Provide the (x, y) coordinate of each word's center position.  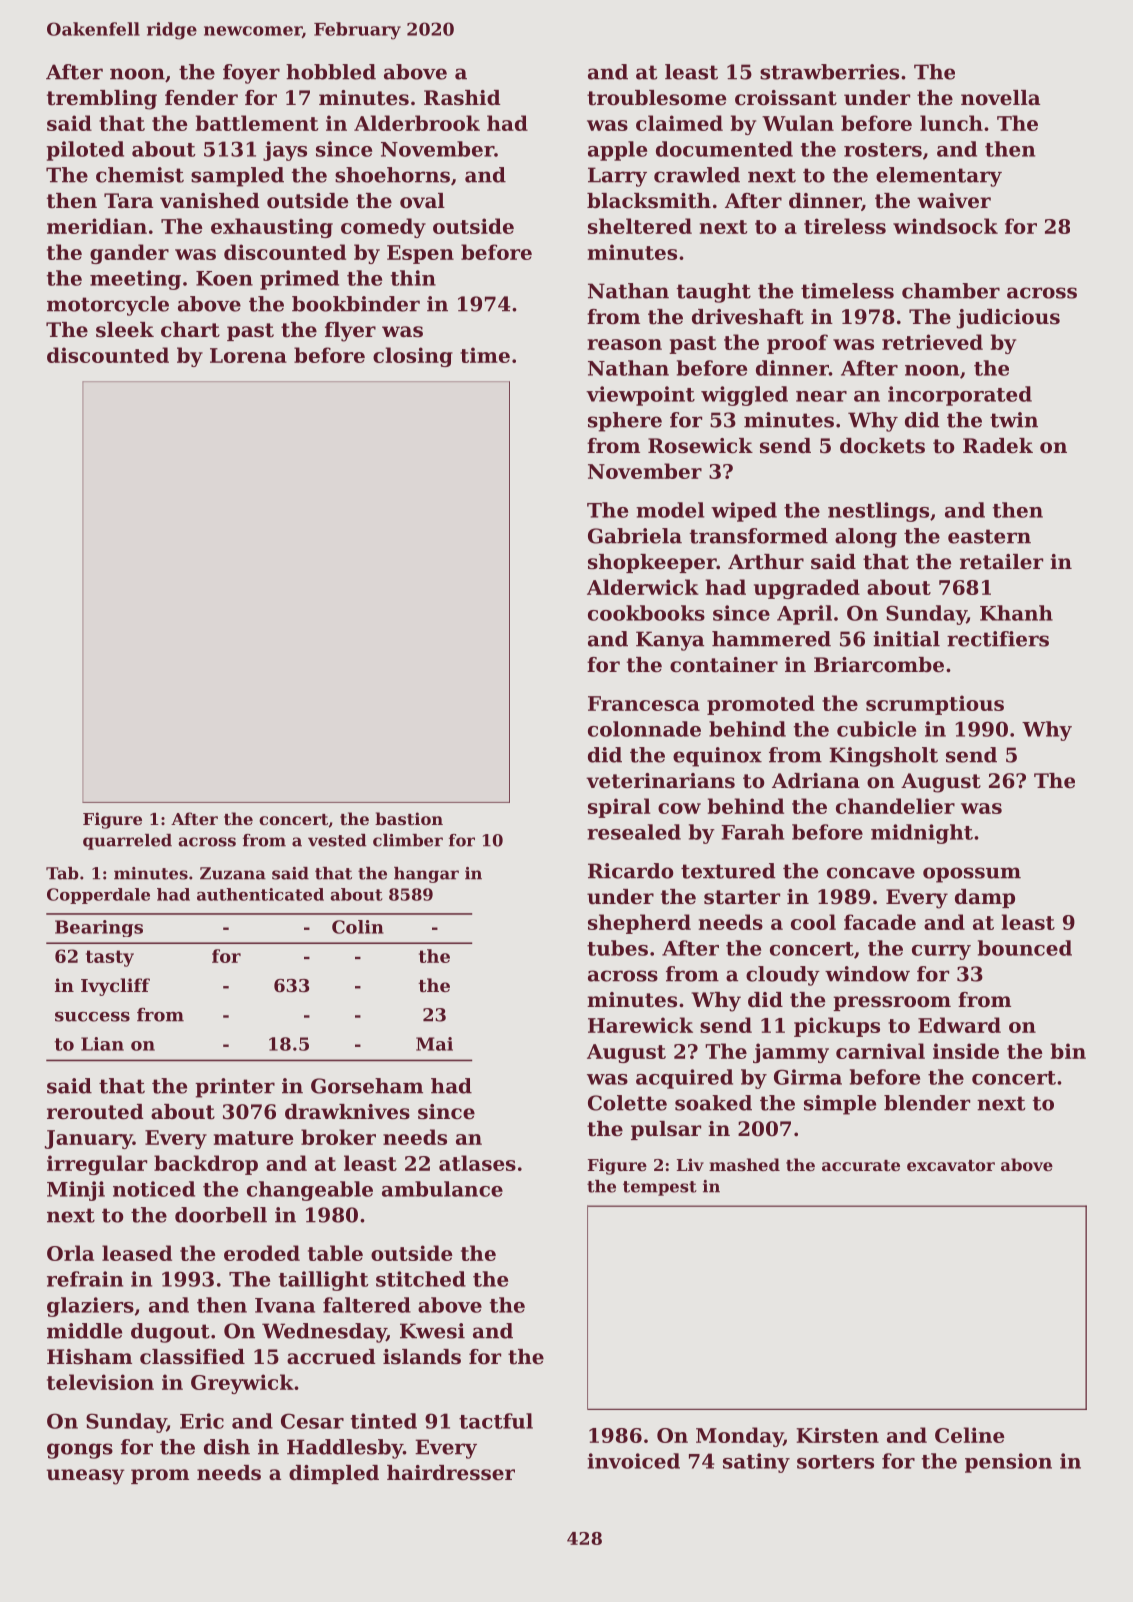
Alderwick (643, 587)
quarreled (127, 842)
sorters (835, 1462)
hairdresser (451, 1473)
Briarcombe (879, 665)
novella (1000, 98)
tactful (496, 1421)
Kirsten (837, 1435)
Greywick (242, 1384)
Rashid (462, 98)
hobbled (331, 72)
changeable (310, 1191)
